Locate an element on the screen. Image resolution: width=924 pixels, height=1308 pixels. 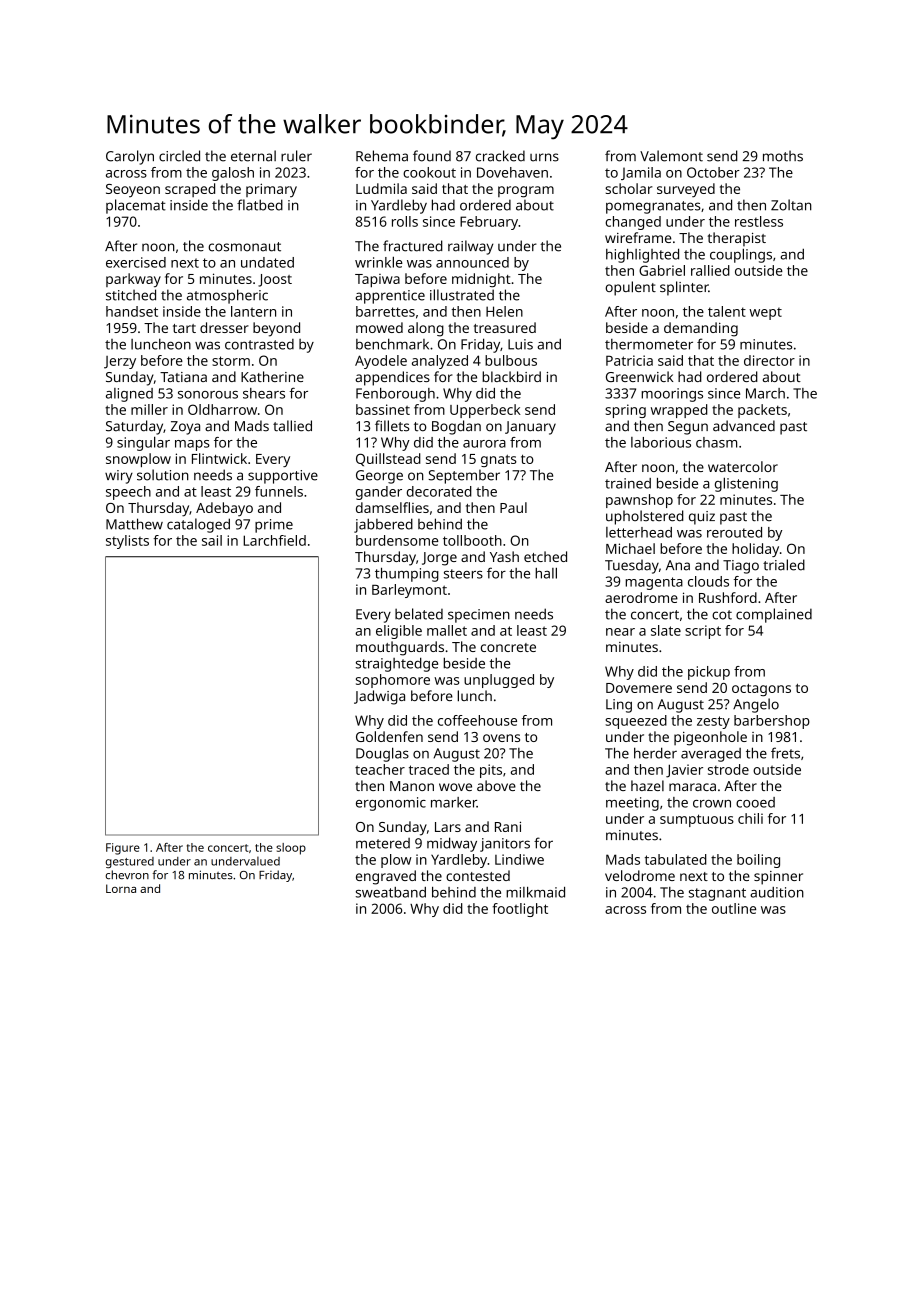
urns is located at coordinates (544, 157).
